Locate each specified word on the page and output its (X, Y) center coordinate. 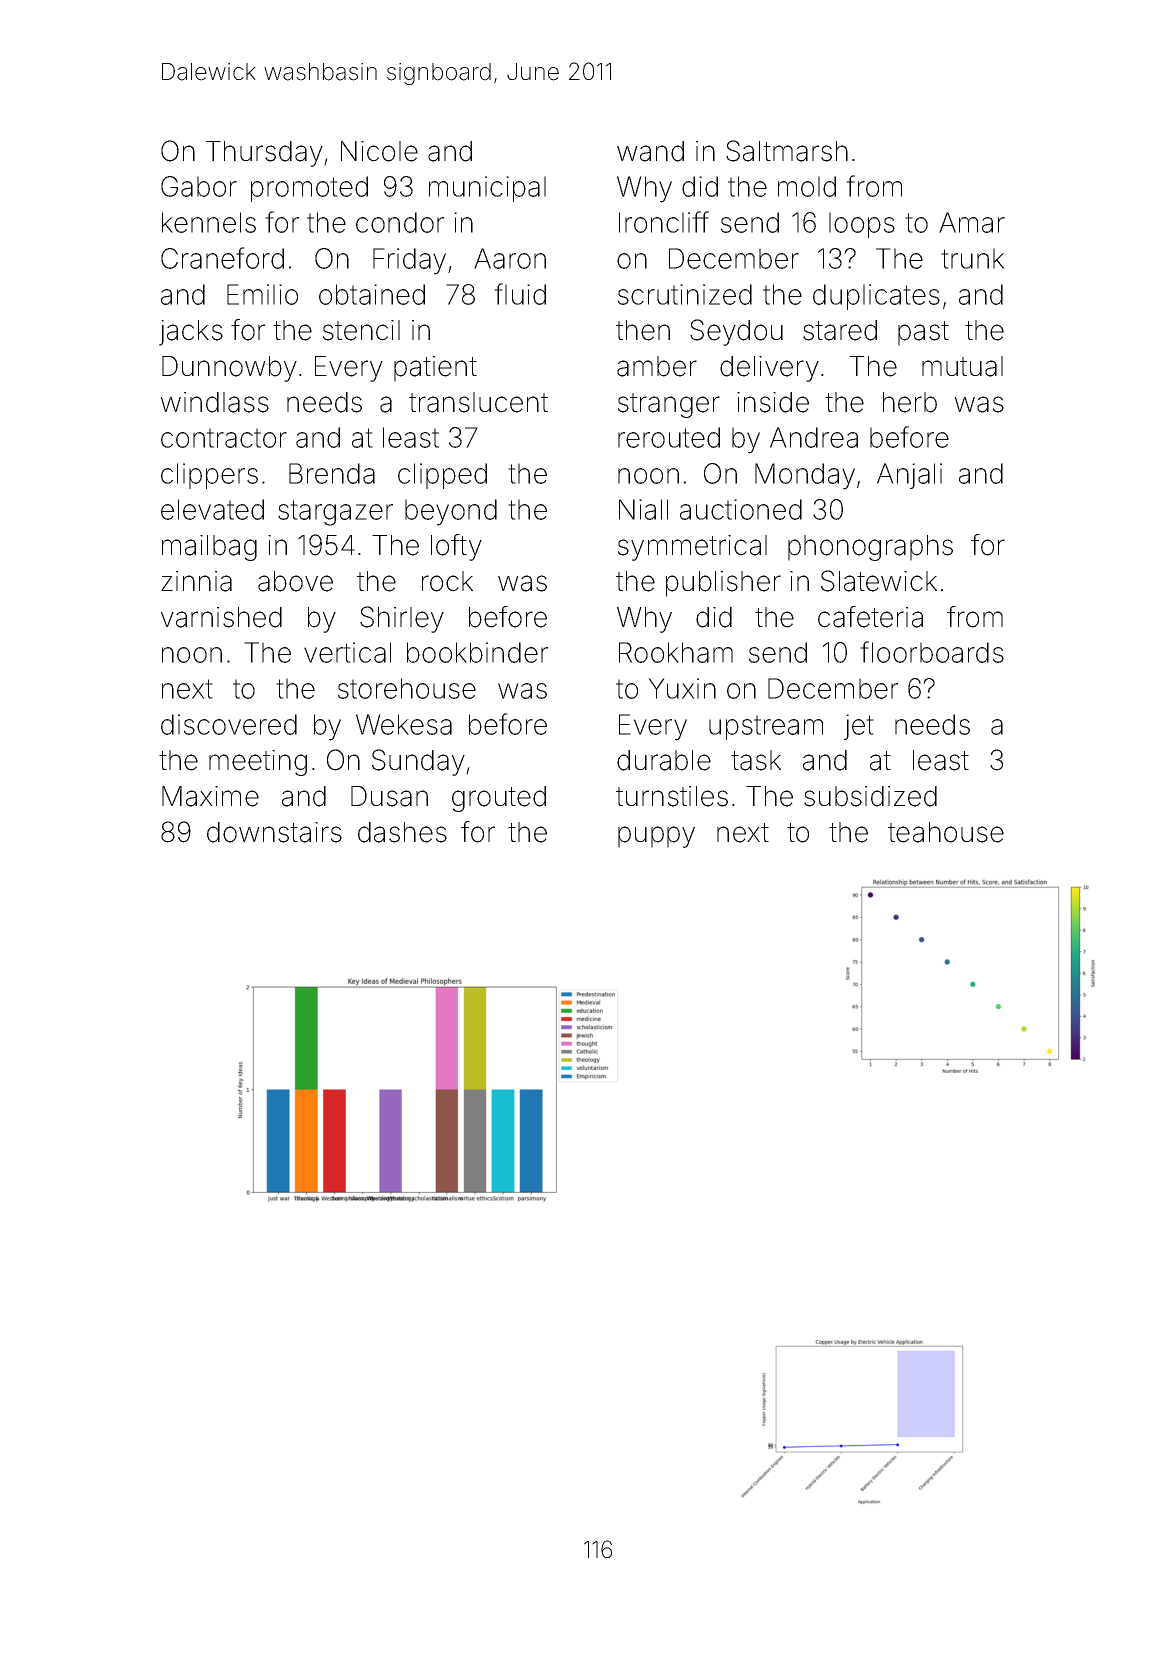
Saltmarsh (787, 151)
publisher (723, 584)
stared (840, 330)
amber (657, 366)
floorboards (932, 652)
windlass (214, 402)
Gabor (199, 186)
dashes (402, 832)
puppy (656, 837)
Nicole (379, 151)
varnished (221, 617)
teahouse (946, 832)
